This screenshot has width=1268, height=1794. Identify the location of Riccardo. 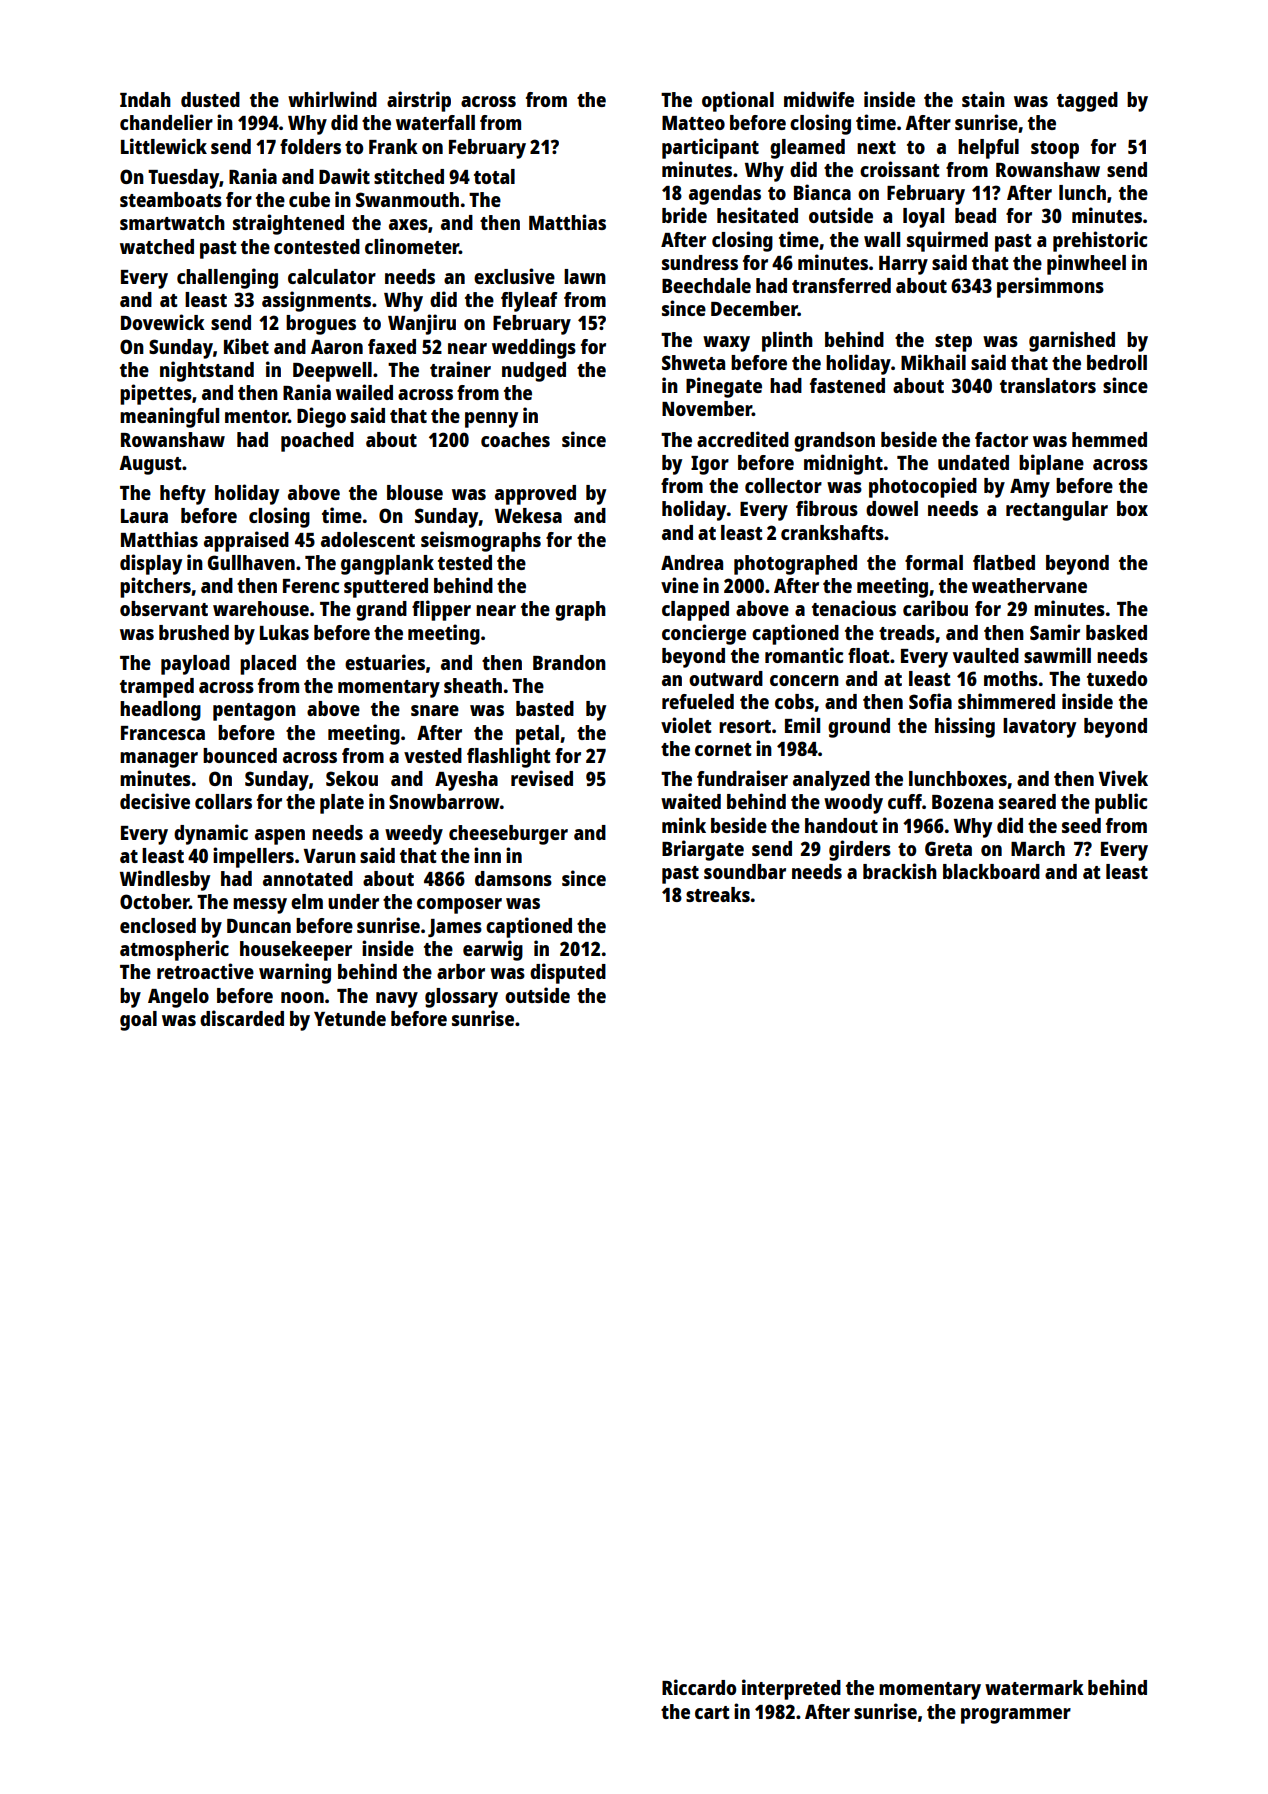
(699, 1687).
